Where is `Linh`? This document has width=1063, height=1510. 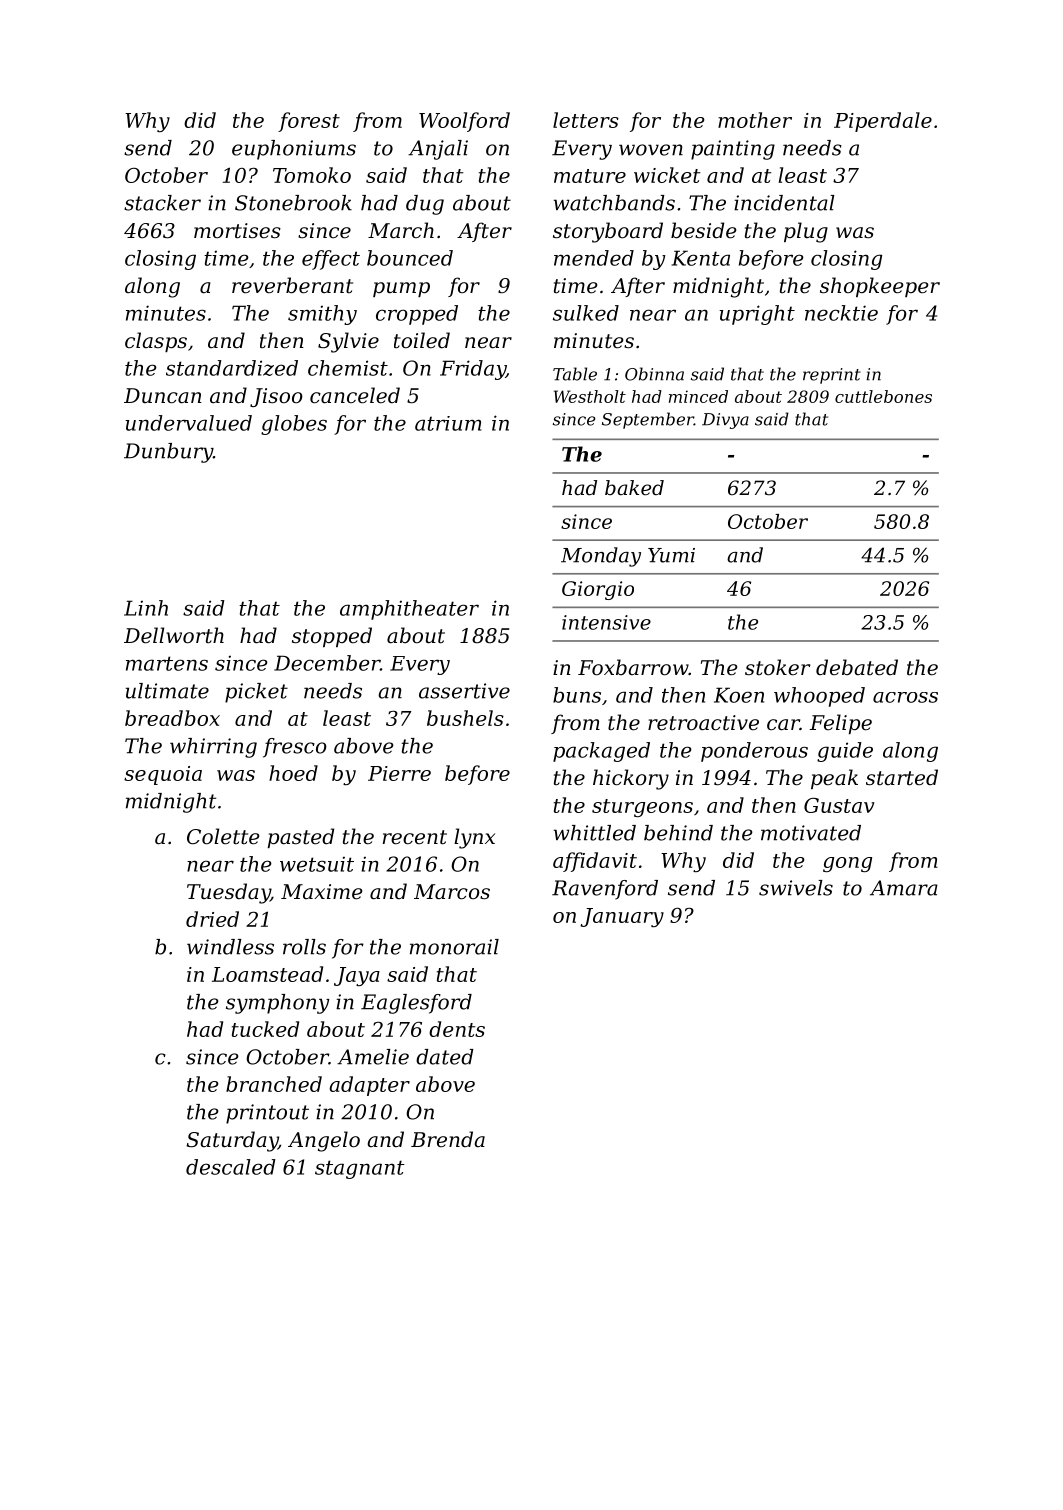 Linh is located at coordinates (146, 608).
